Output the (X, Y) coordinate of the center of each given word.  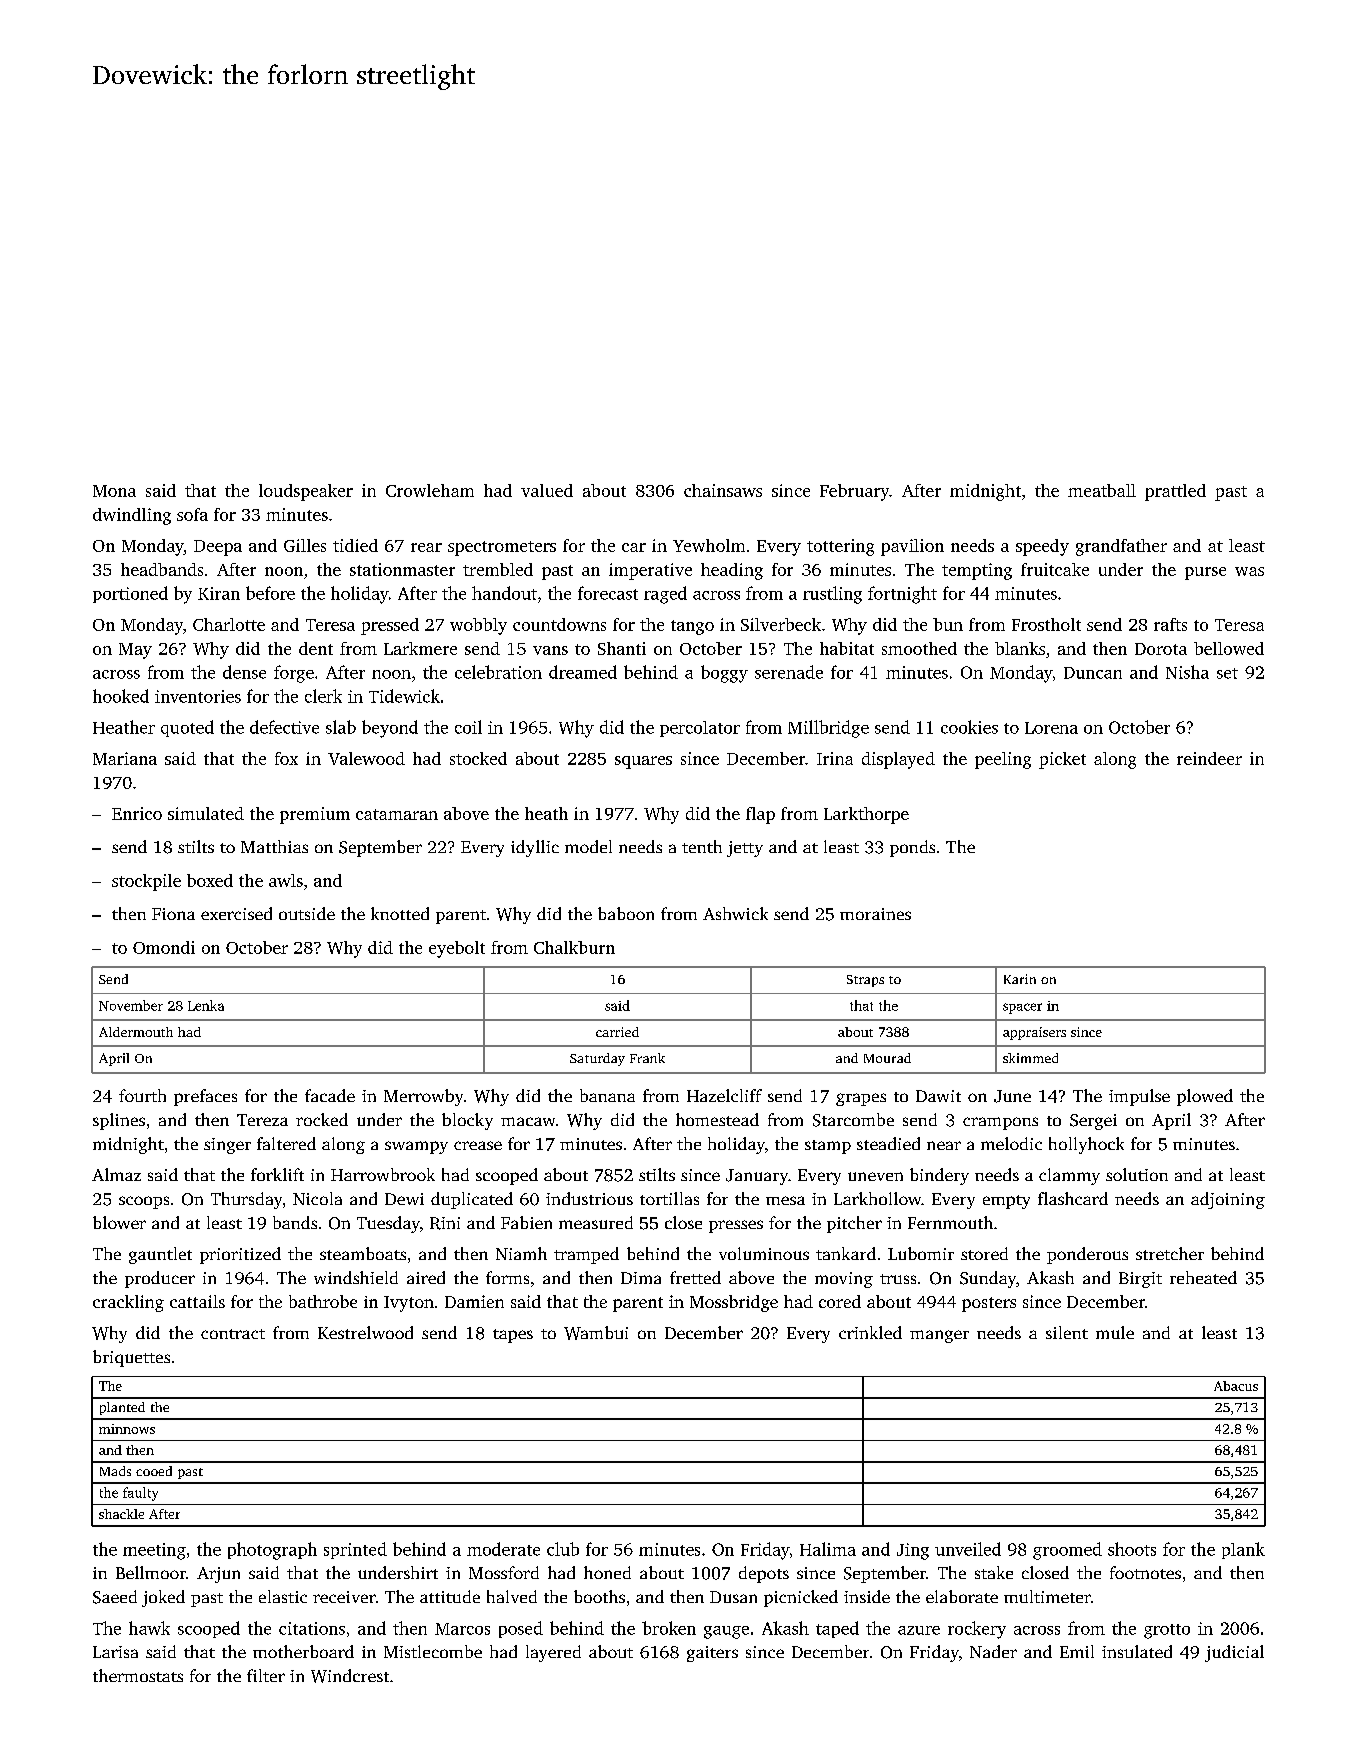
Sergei (1093, 1122)
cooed (154, 1471)
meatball (1102, 490)
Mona (114, 491)
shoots (1132, 1549)
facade (330, 1095)
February (855, 492)
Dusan (733, 1597)
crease (478, 1145)
